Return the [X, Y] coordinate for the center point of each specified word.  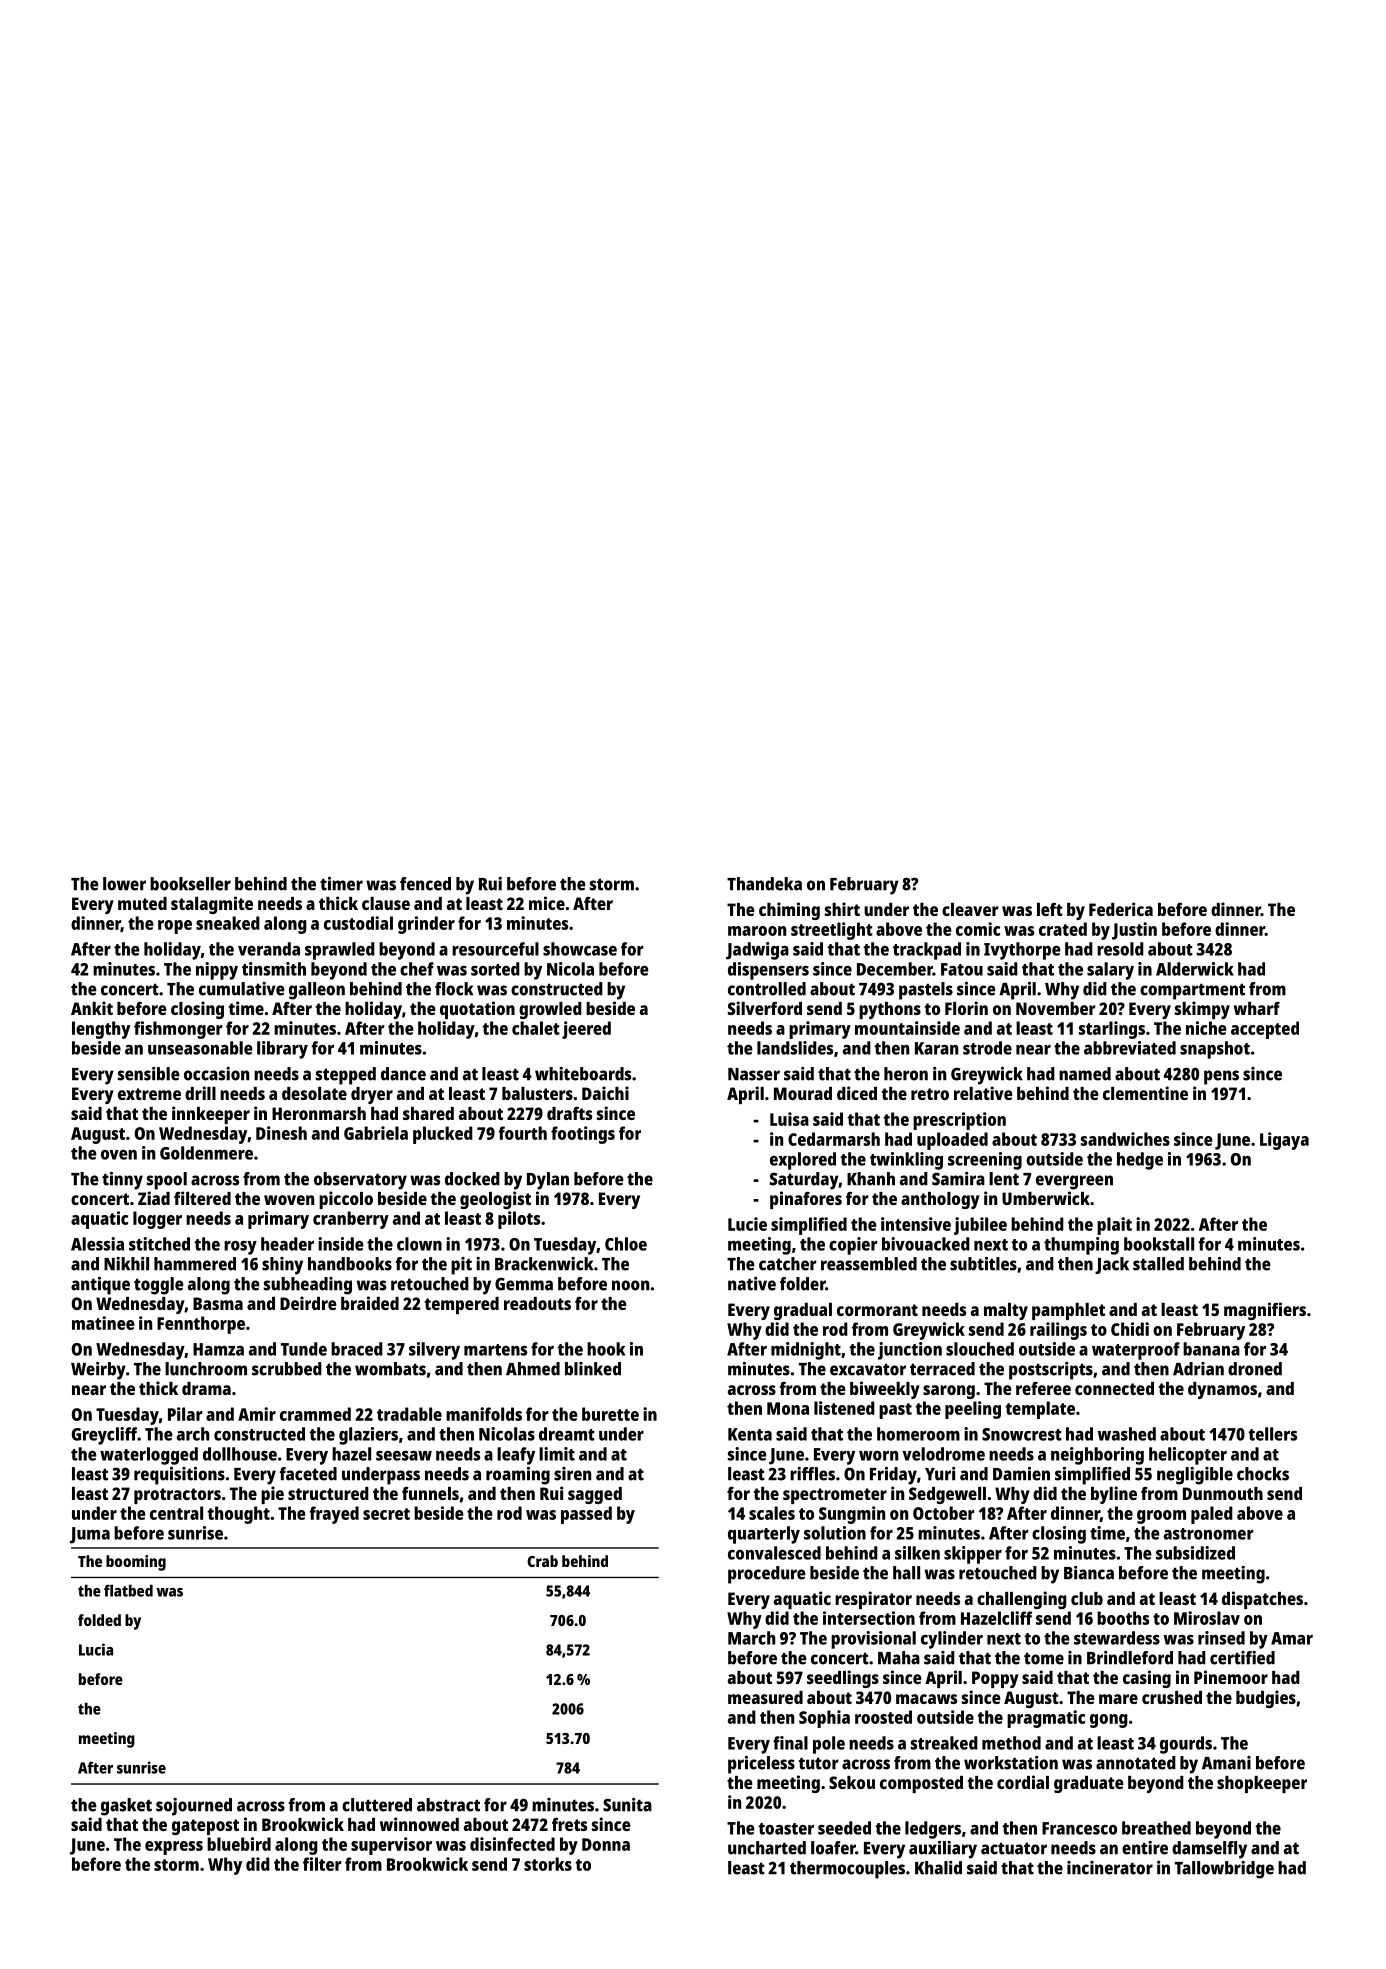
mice [547, 903]
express [174, 1848]
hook [606, 1349]
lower [124, 884]
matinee [103, 1323]
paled [1212, 1515]
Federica [1121, 909]
